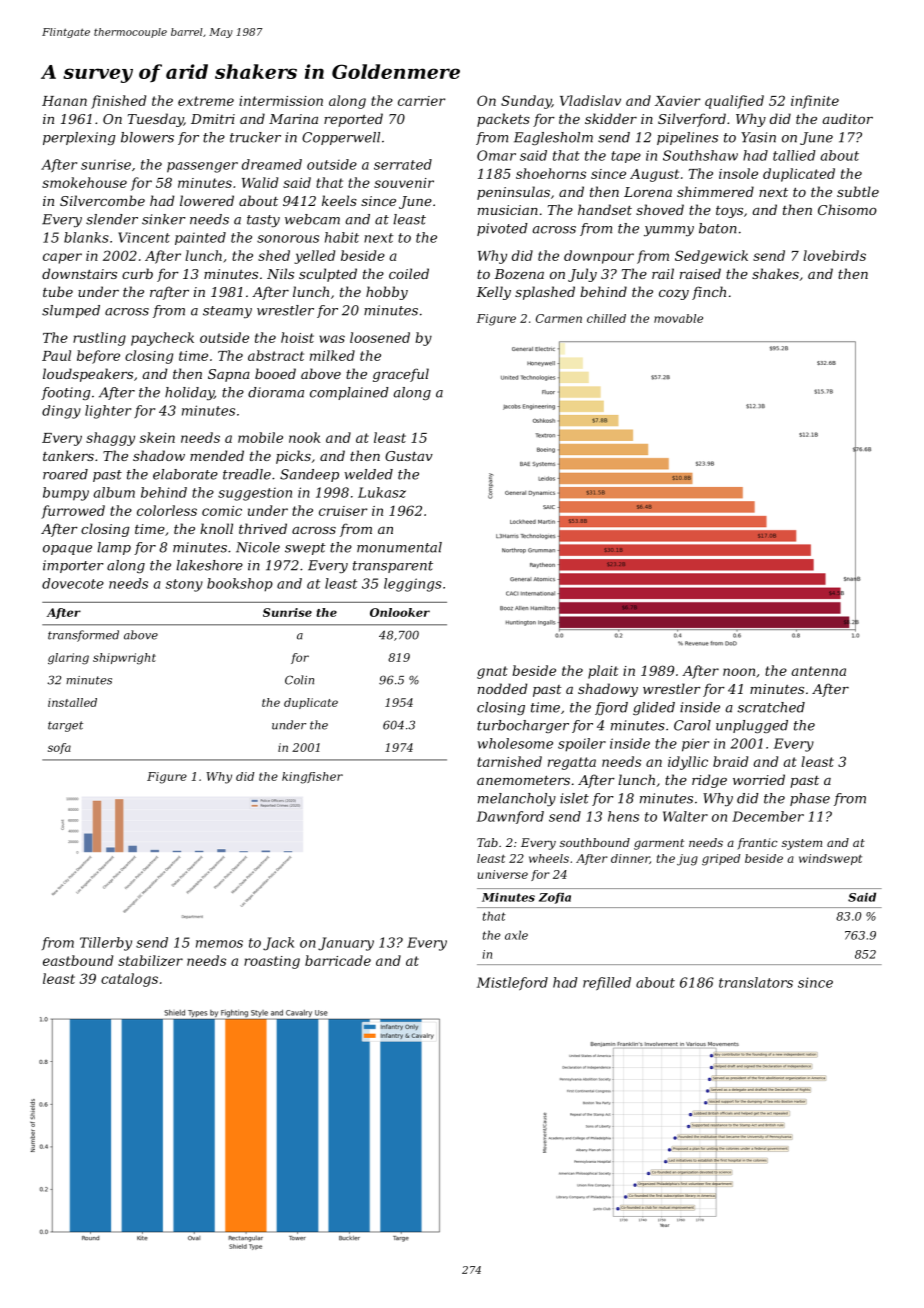 This page has height=1308, width=924. Describe the element at coordinates (709, 293) in the page. I see `finch` at that location.
